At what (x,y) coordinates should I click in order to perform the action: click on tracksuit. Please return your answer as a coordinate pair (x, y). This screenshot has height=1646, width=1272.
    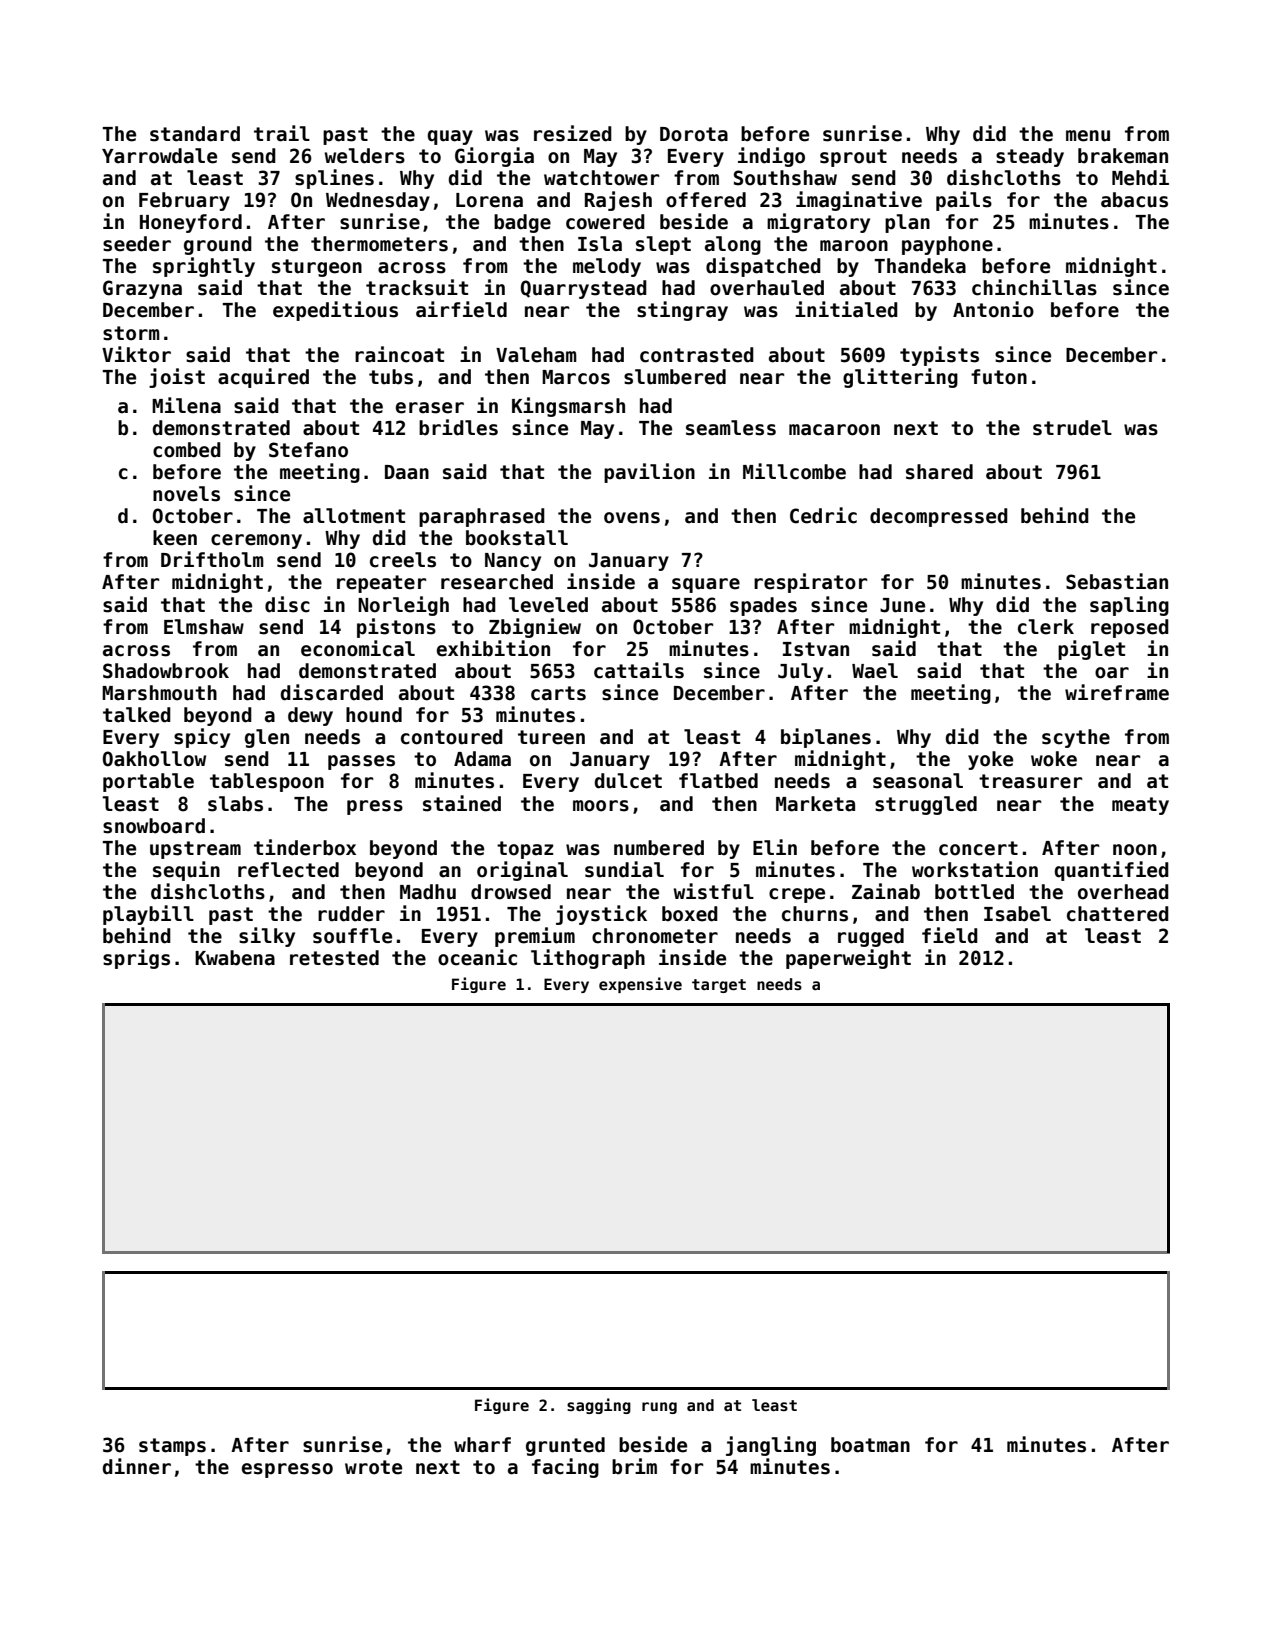
    Looking at the image, I should click on (417, 287).
